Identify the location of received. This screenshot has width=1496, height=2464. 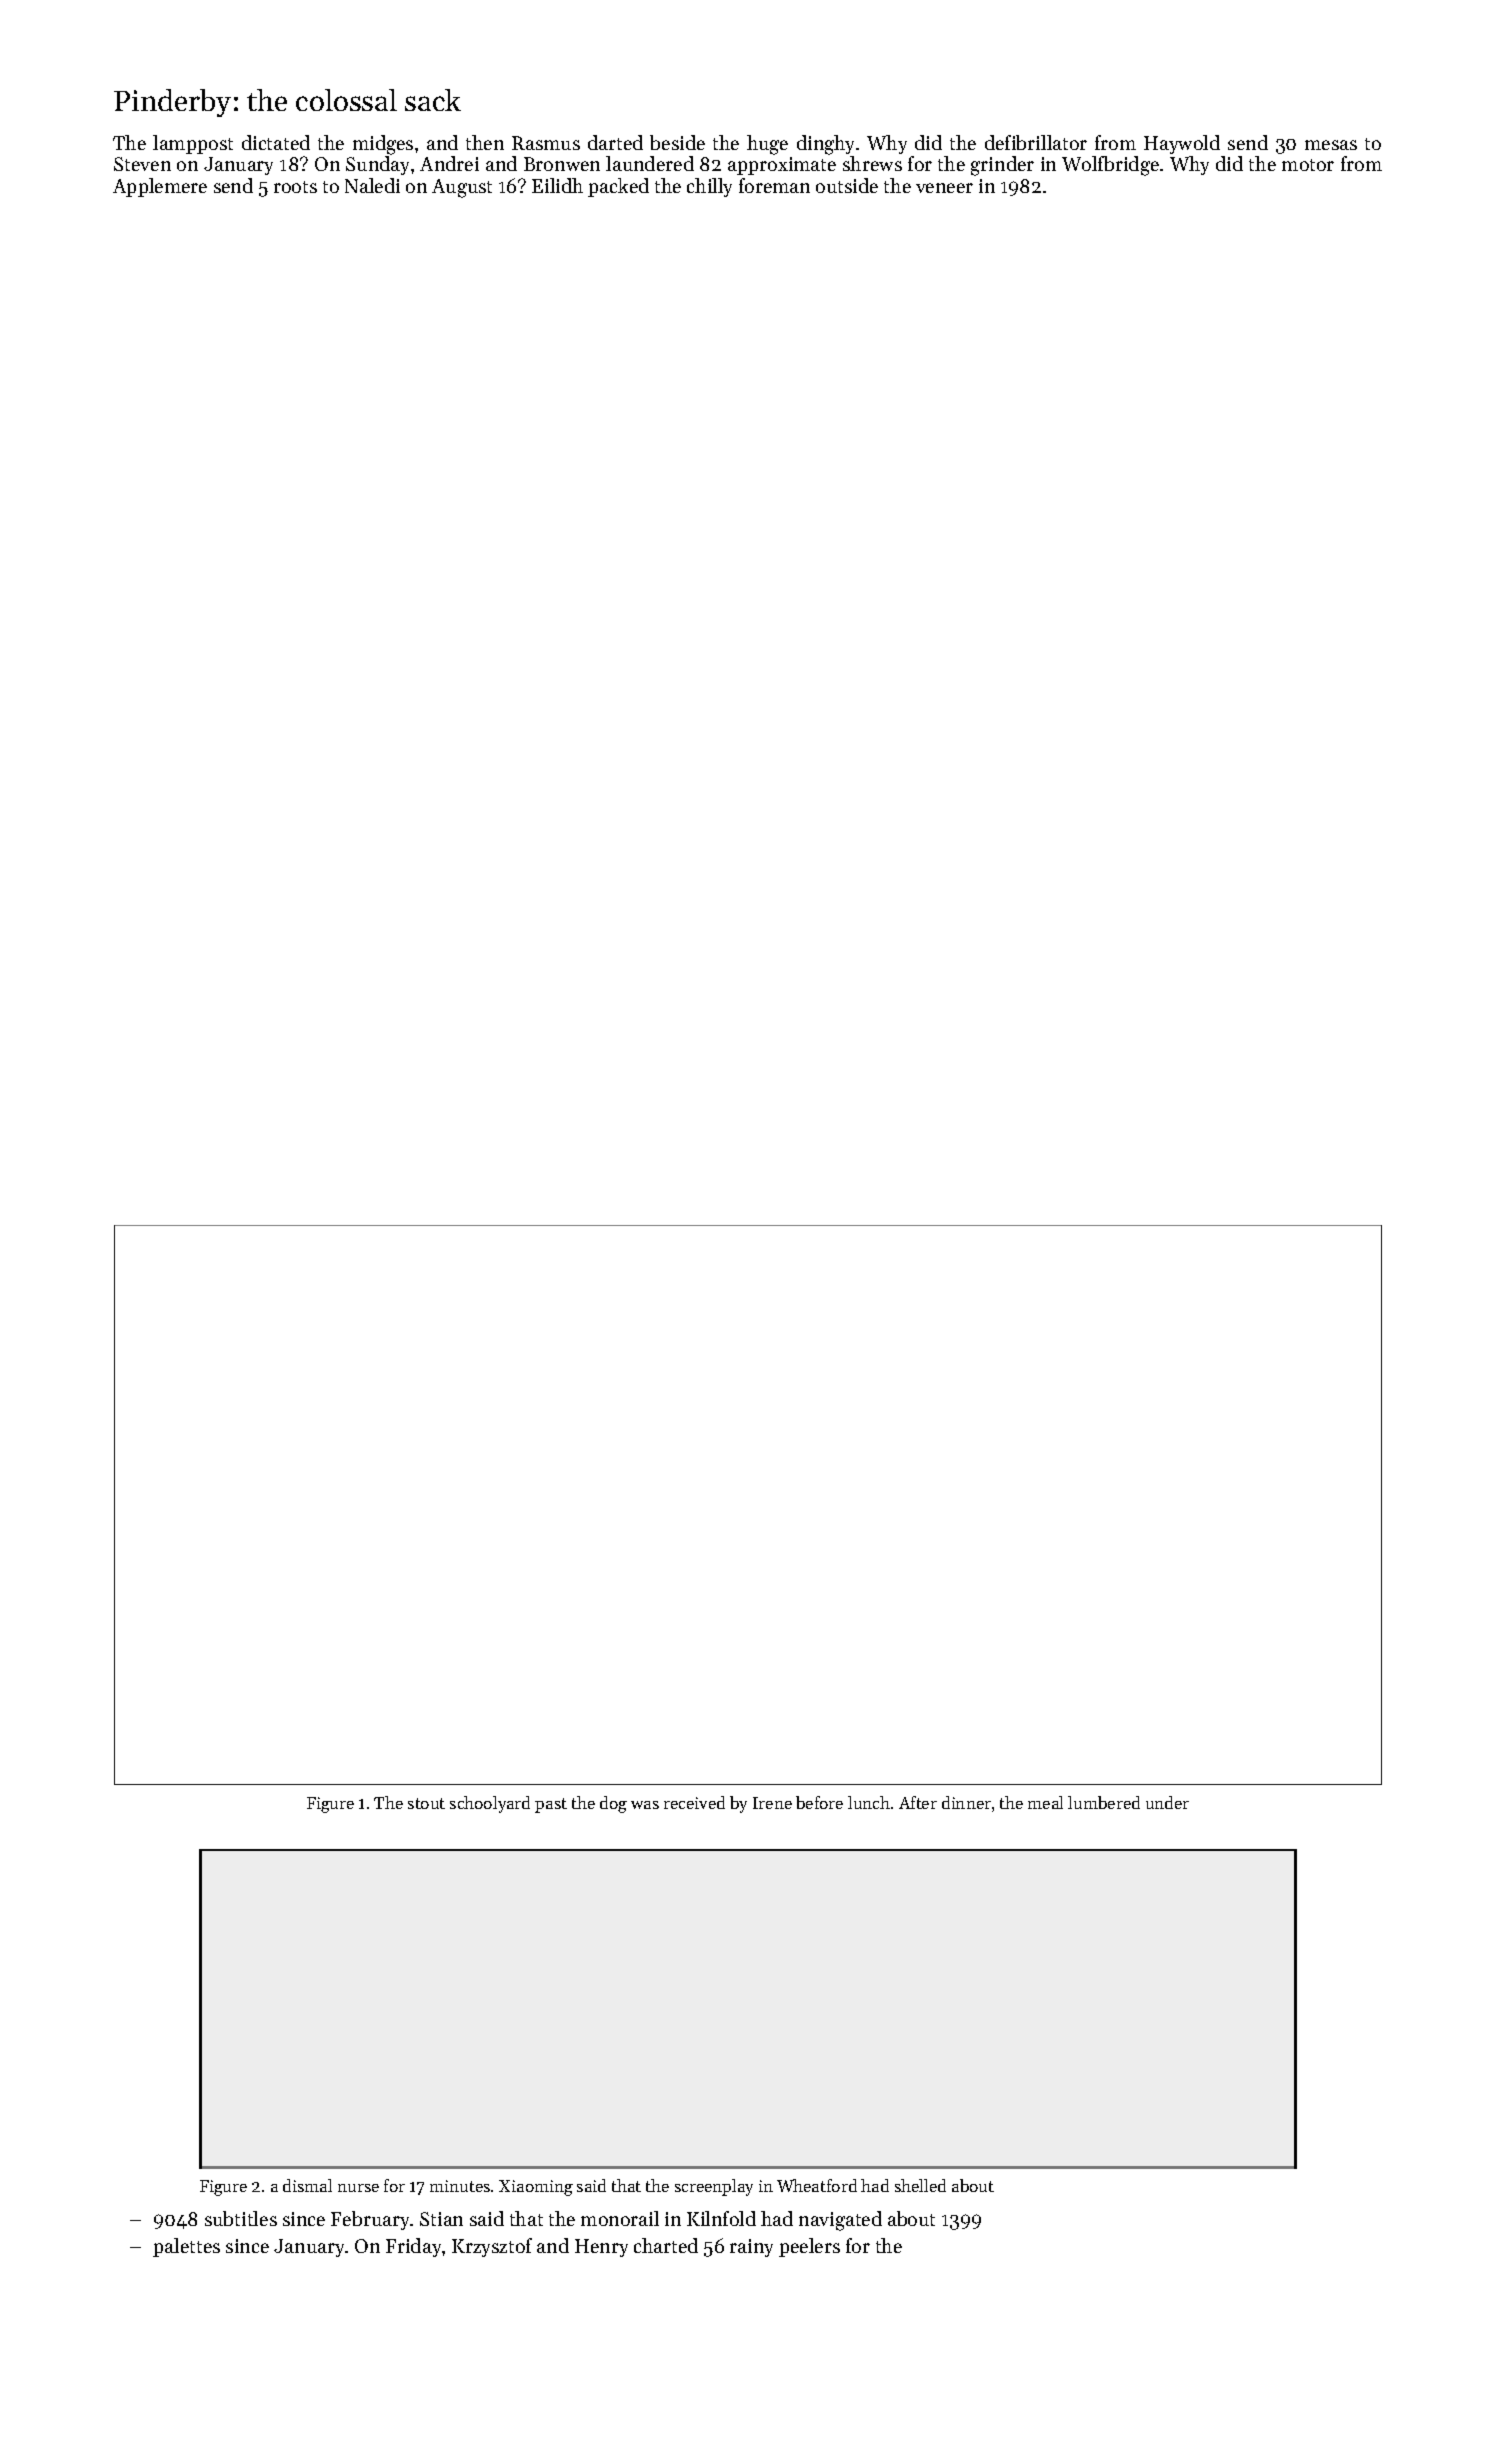
(694, 1802).
